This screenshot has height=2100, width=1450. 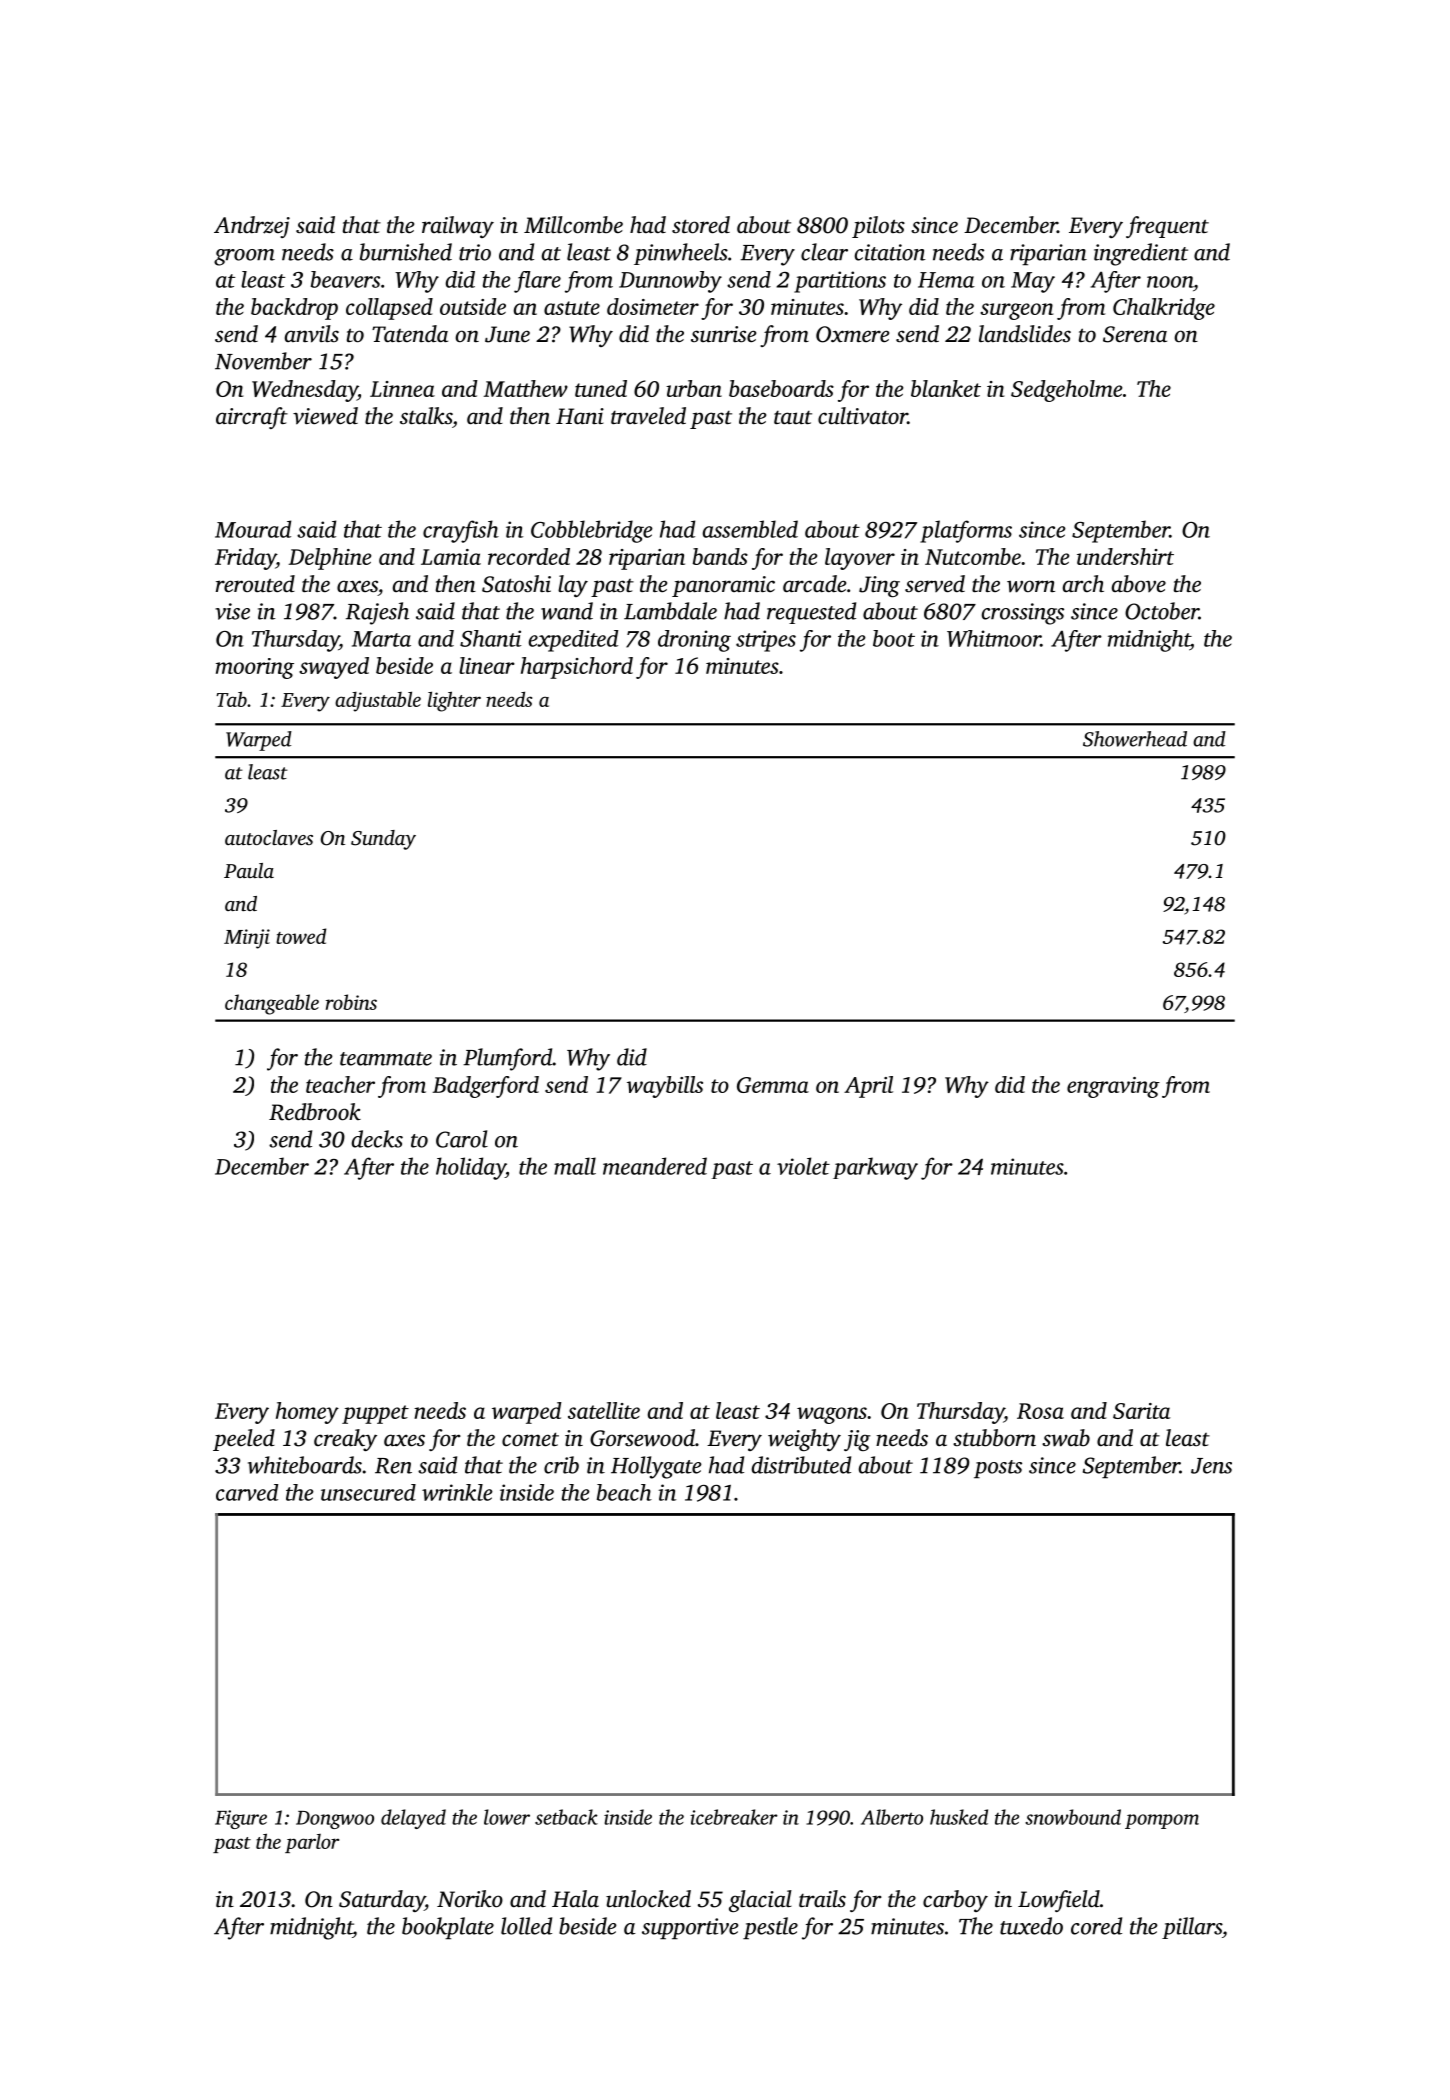 I want to click on lolled, so click(x=526, y=1926).
